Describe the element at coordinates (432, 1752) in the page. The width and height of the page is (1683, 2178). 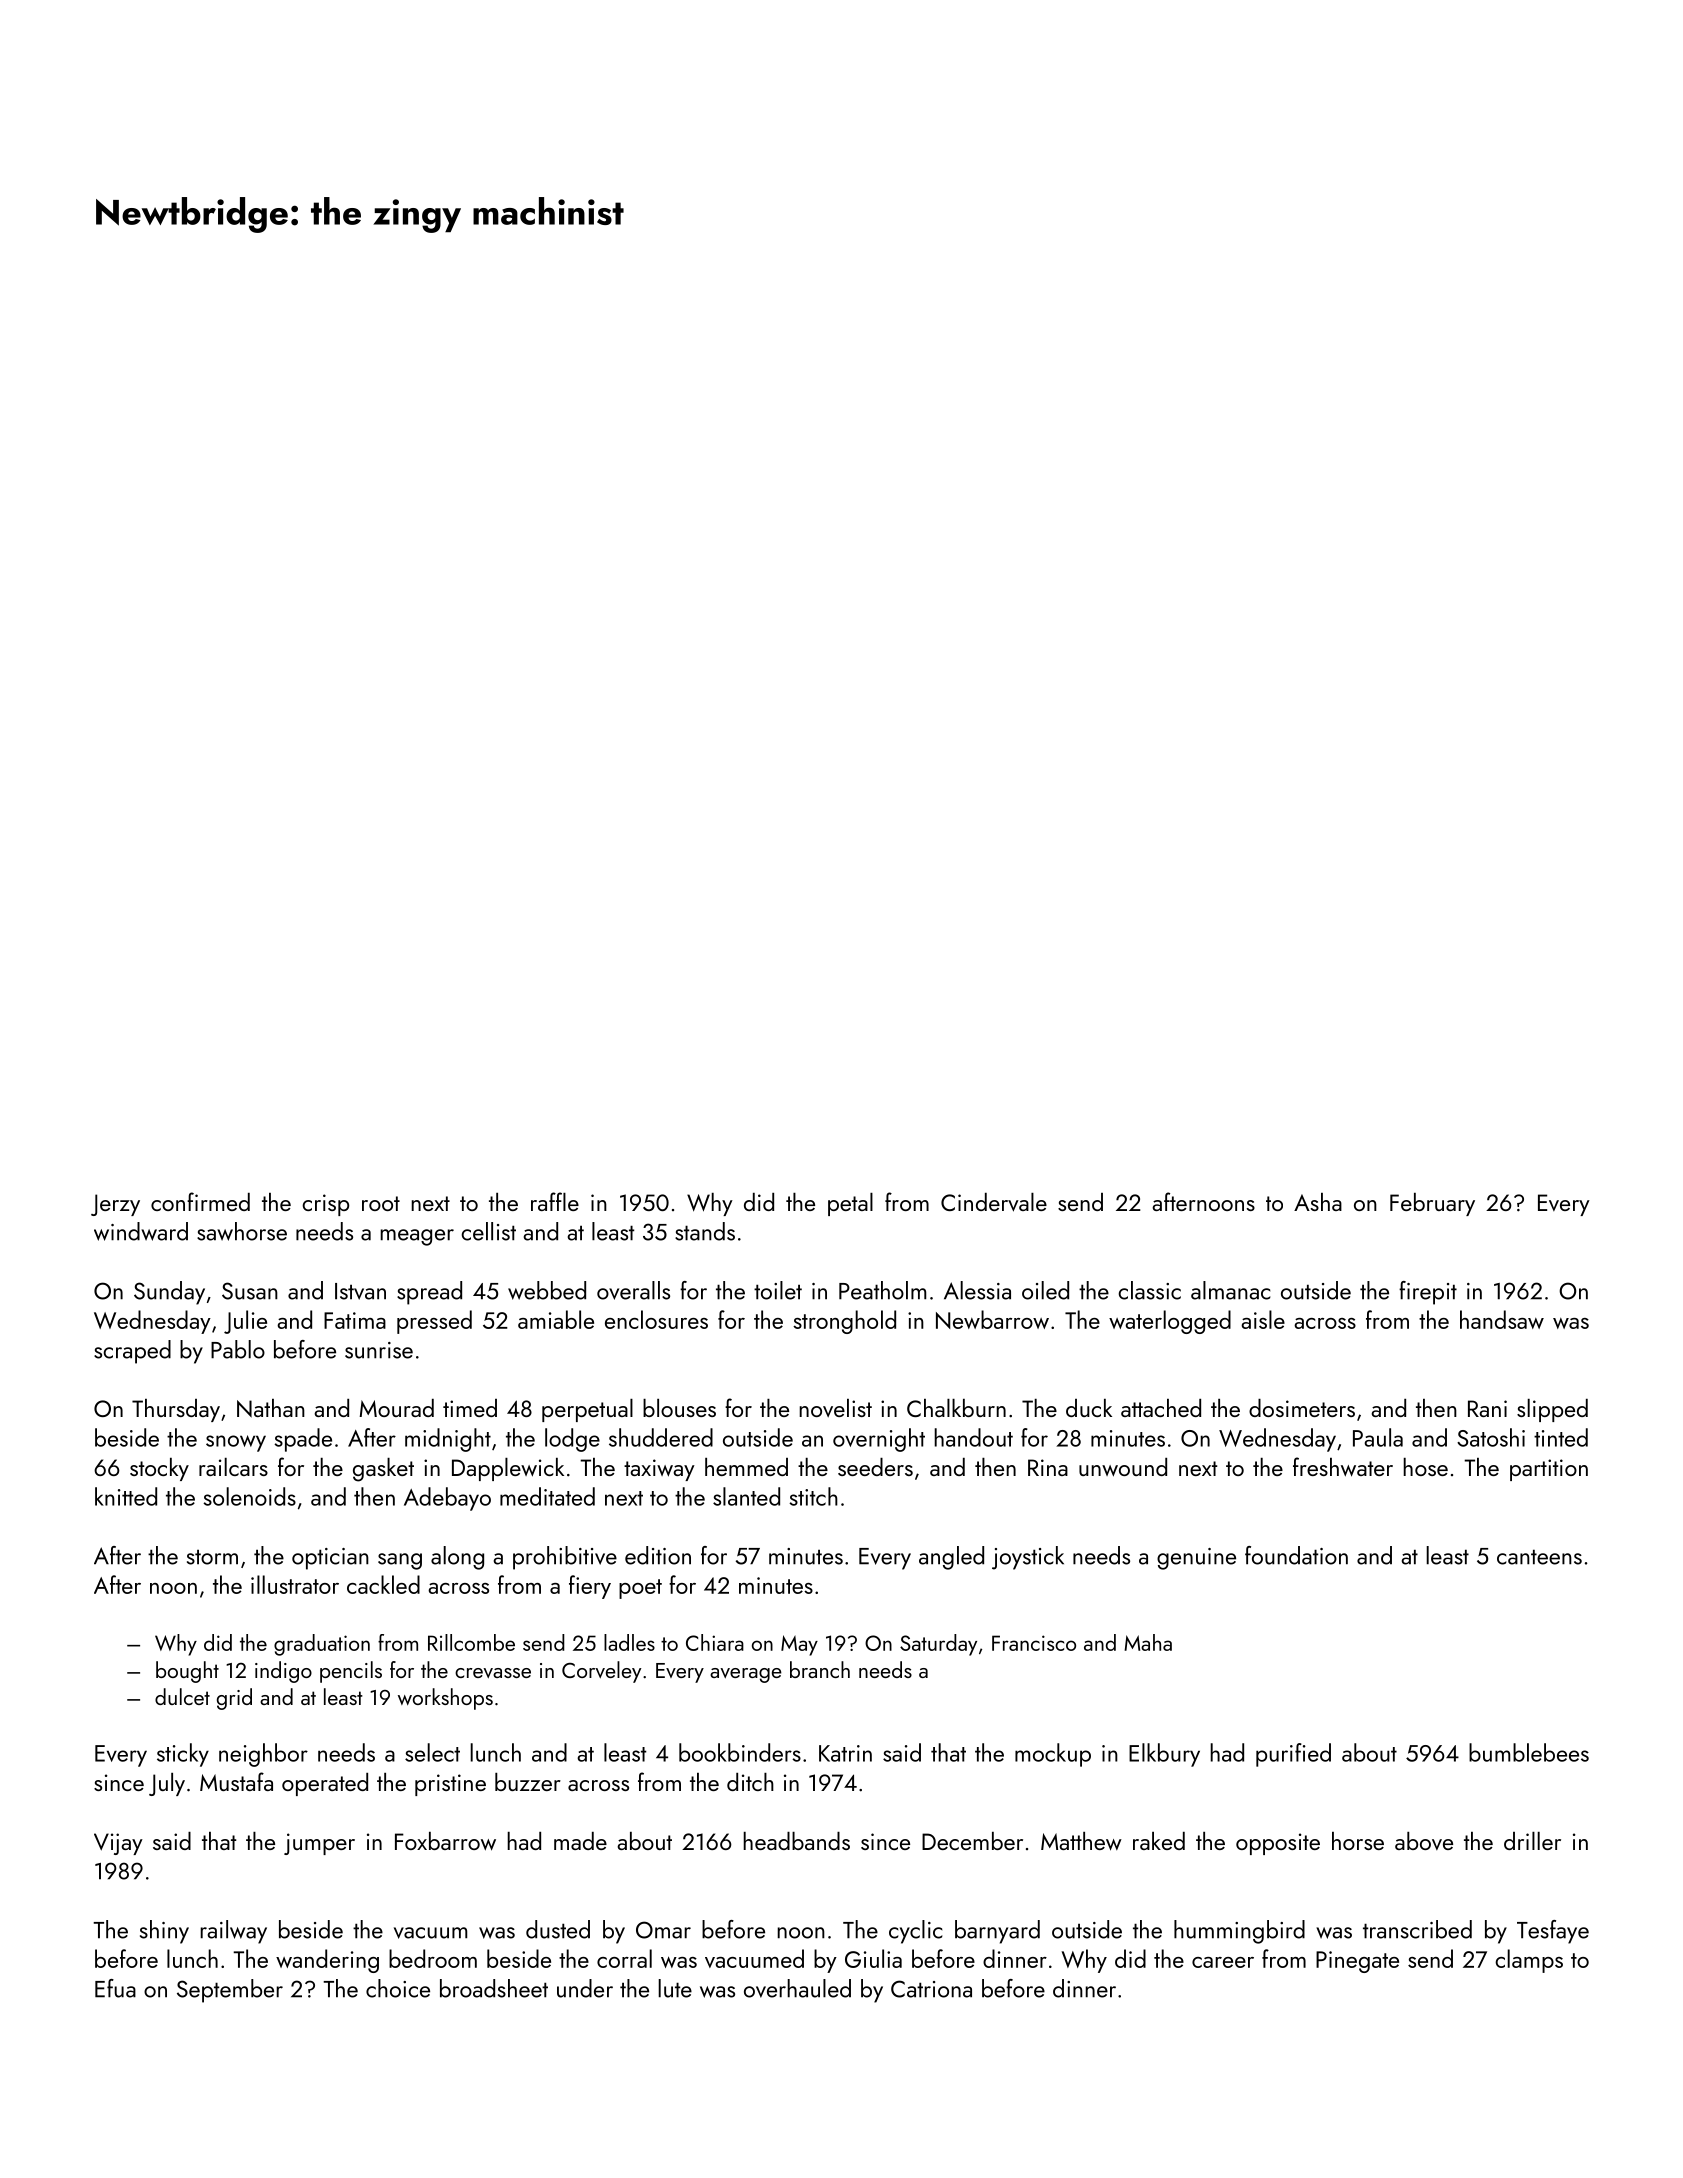
I see `select` at that location.
